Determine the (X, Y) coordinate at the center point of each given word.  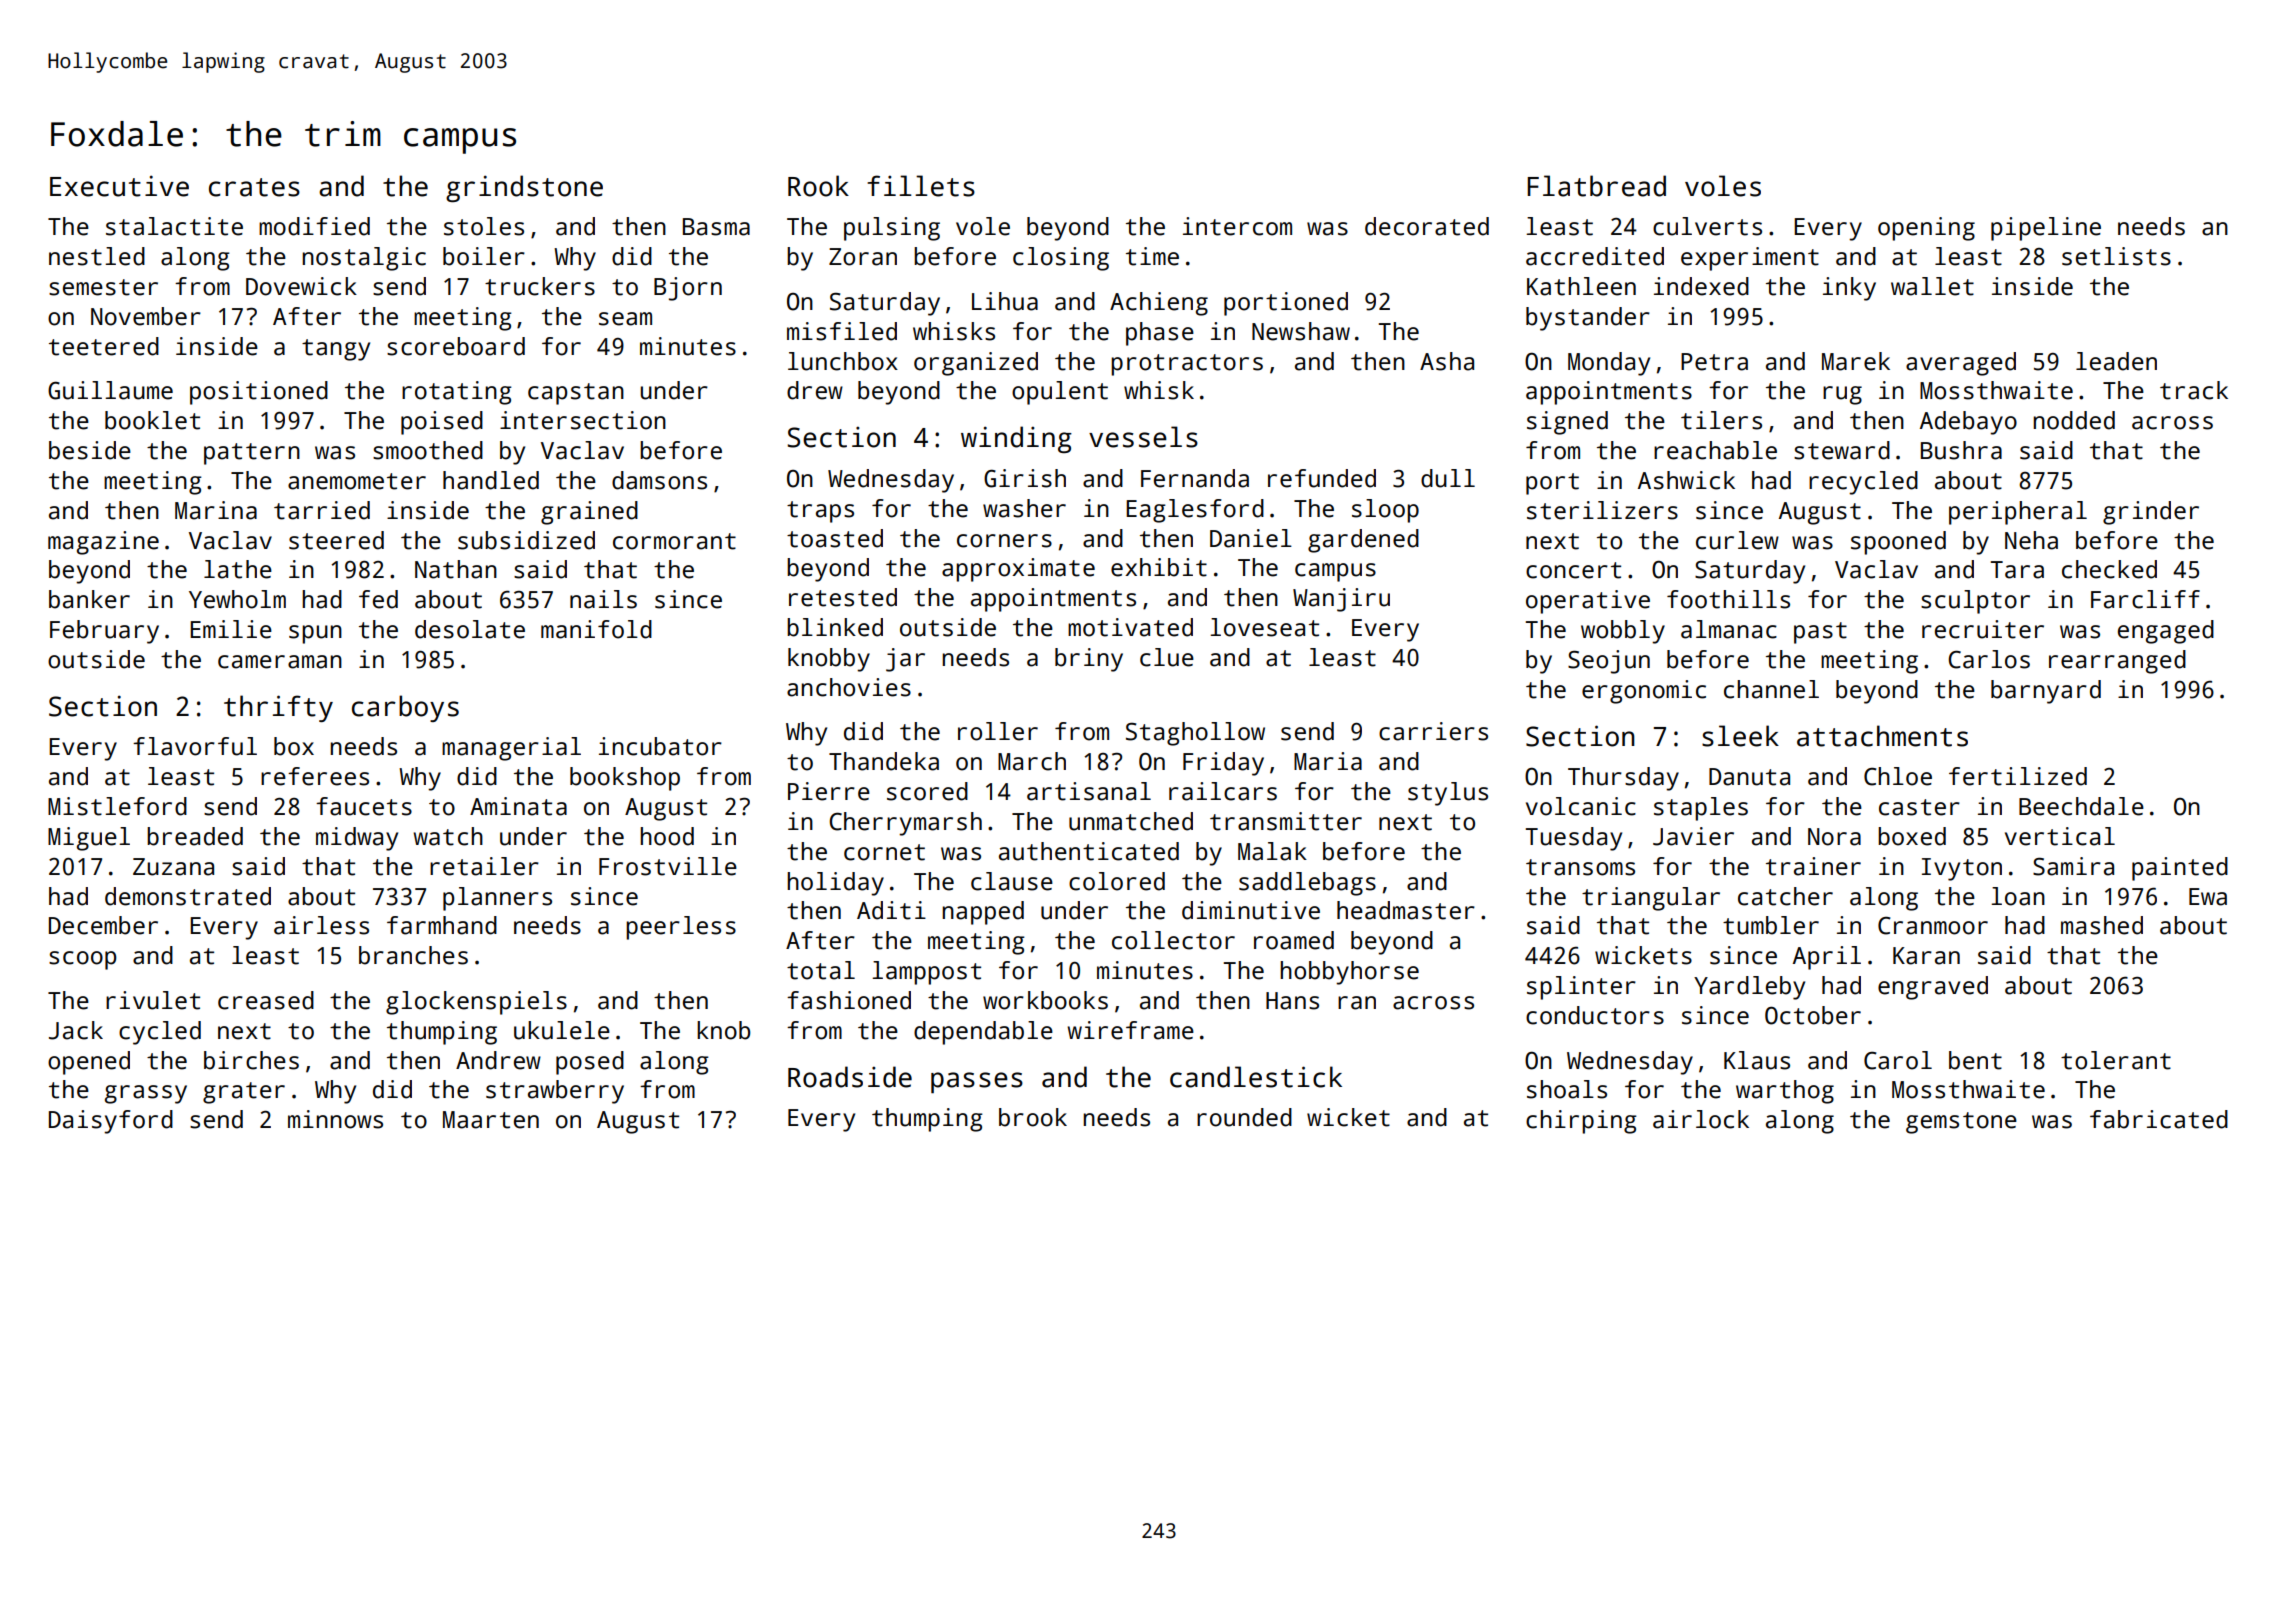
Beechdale (2081, 806)
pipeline (2046, 229)
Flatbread (1596, 186)
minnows (335, 1119)
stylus (1448, 794)
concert (1573, 570)
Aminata (518, 806)
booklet (152, 420)
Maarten (491, 1120)
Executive (119, 186)
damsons (659, 480)
